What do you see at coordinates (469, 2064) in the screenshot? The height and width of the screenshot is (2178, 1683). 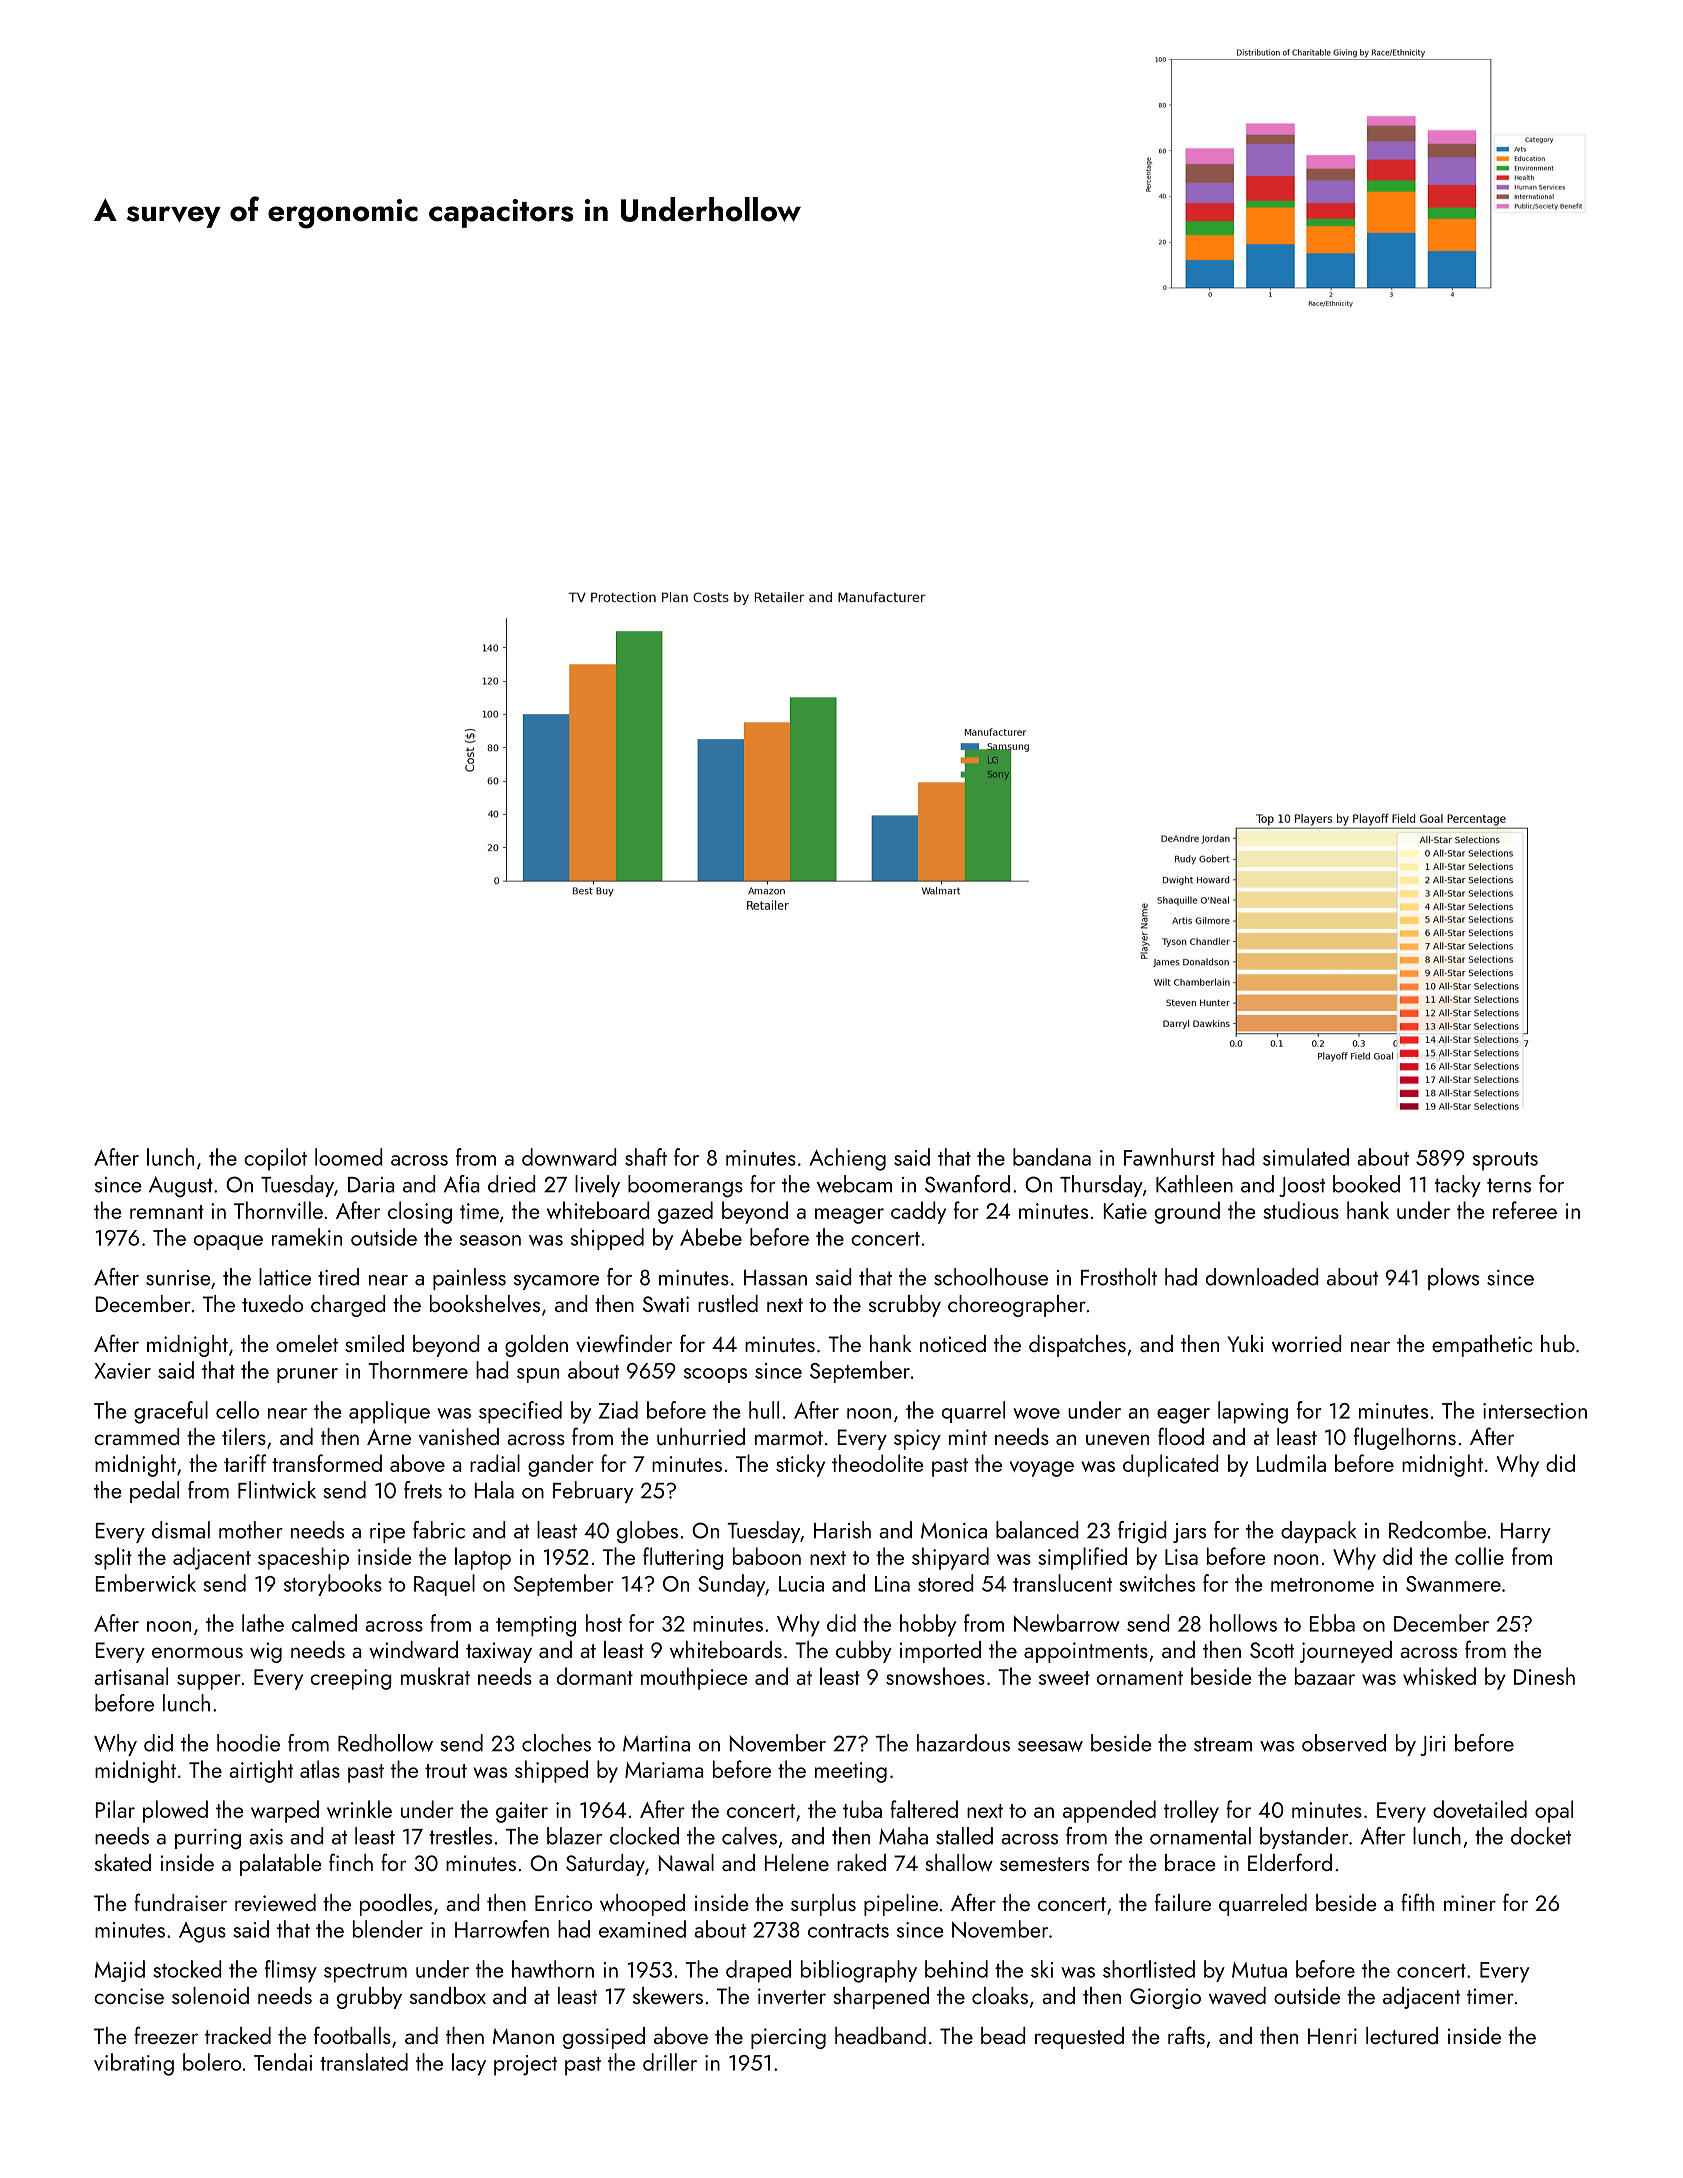 I see `lacy` at bounding box center [469, 2064].
